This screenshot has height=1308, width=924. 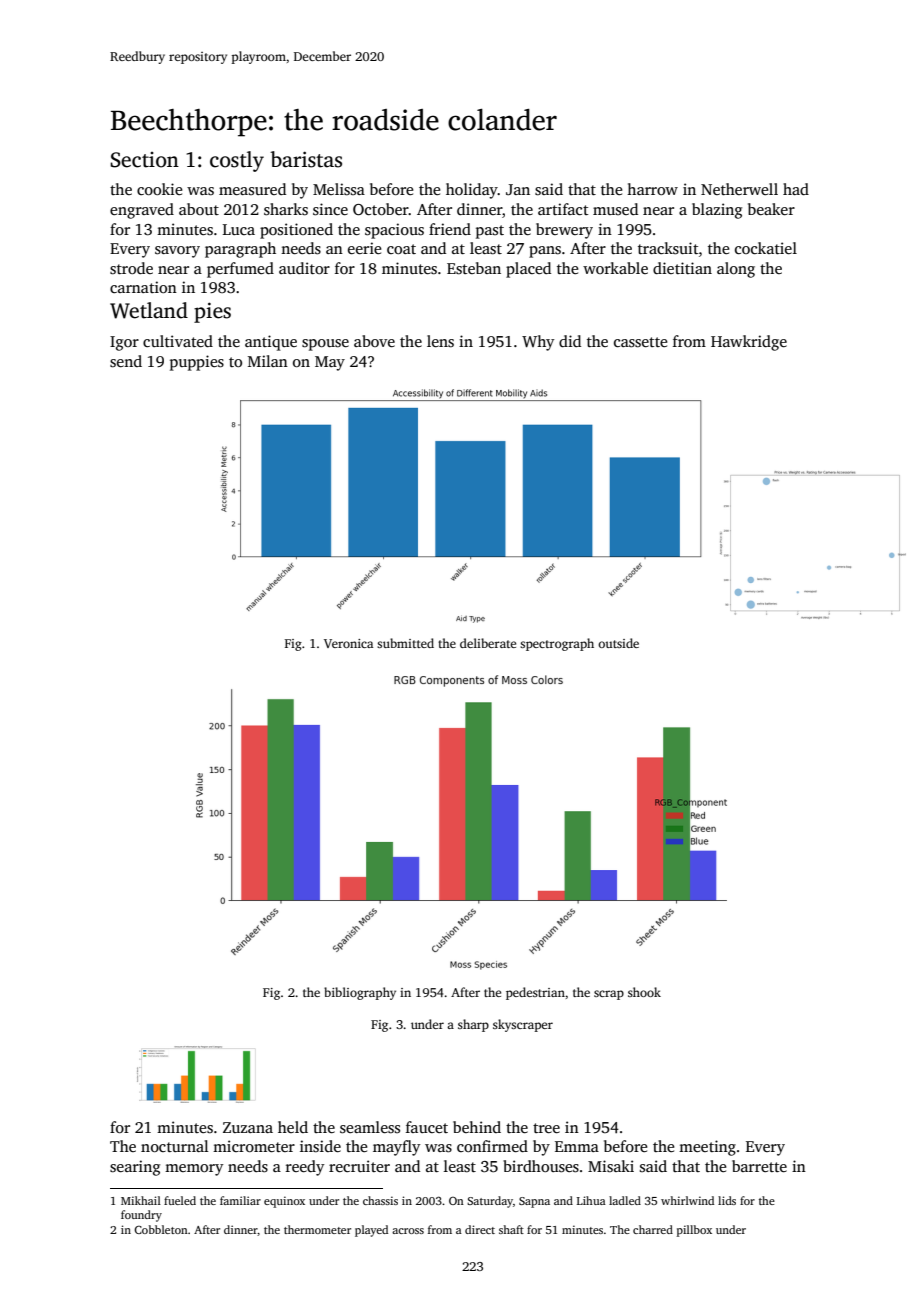 I want to click on shaft, so click(x=511, y=1229).
